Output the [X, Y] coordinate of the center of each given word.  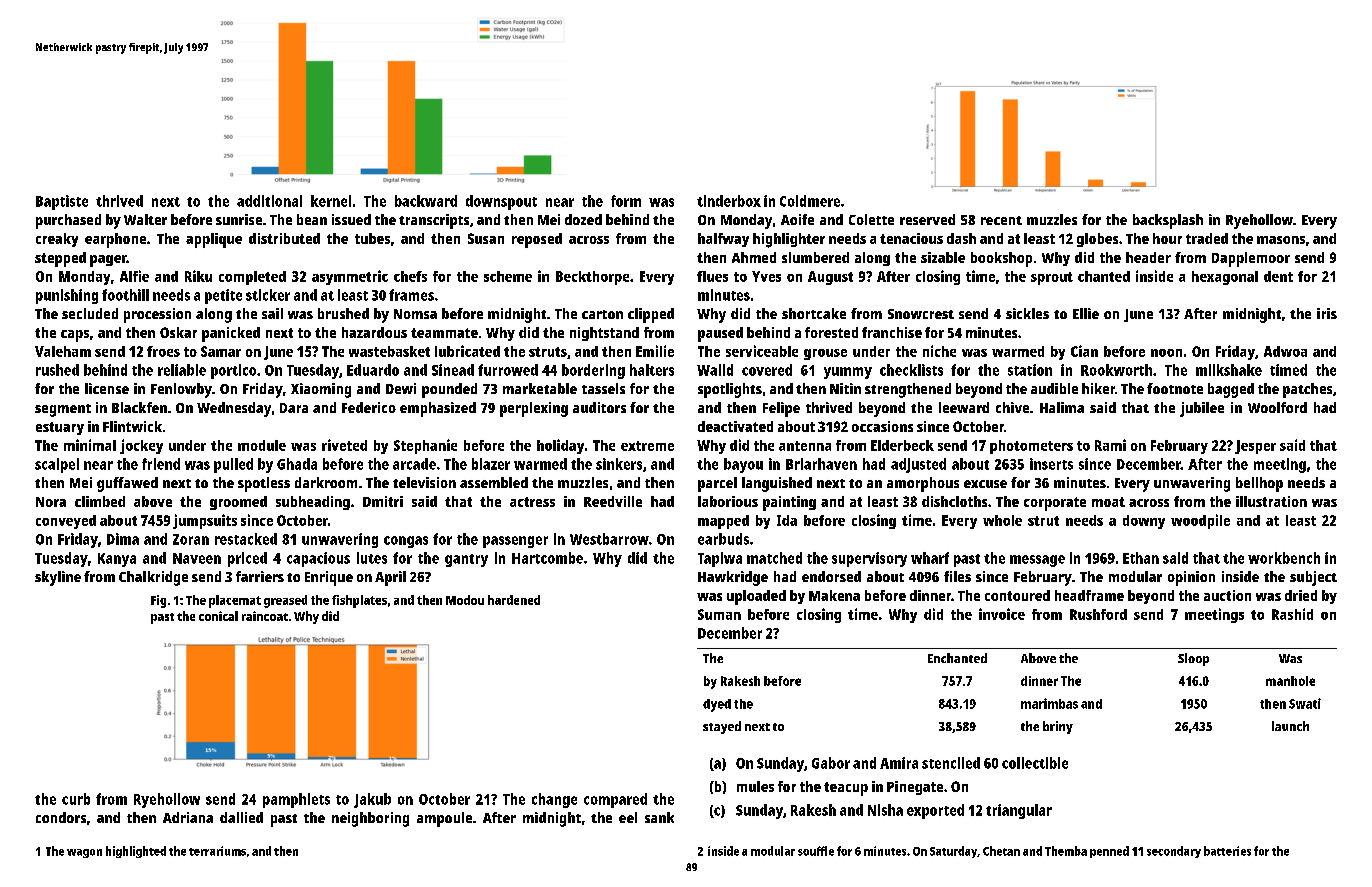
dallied [241, 817]
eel [628, 817]
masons [1281, 240]
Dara [294, 408]
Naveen [197, 558]
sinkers [619, 464]
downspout [501, 202]
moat [1108, 502]
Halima [1062, 407]
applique [214, 240]
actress [532, 502]
